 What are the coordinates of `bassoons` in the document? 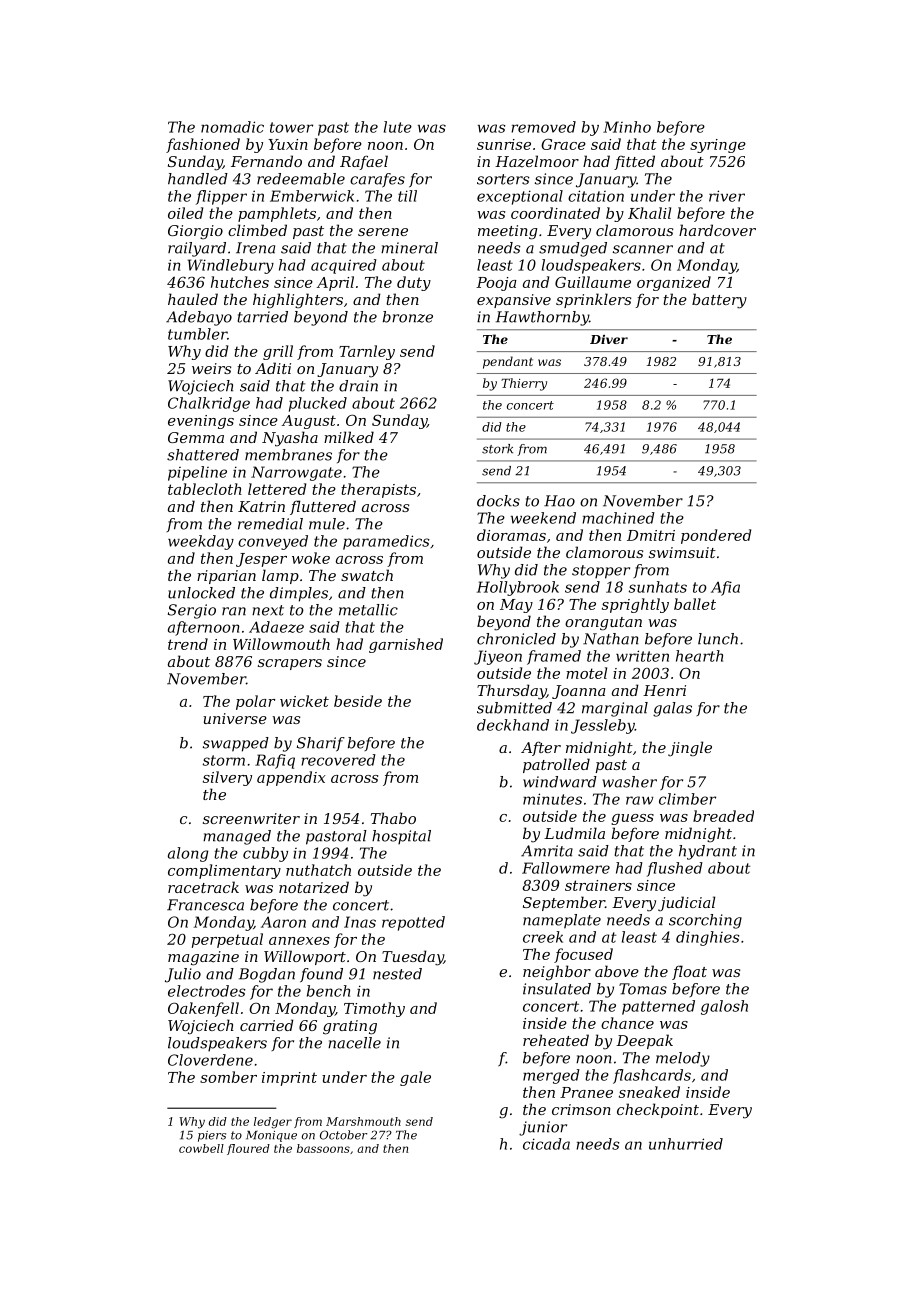 It's located at (323, 1148).
